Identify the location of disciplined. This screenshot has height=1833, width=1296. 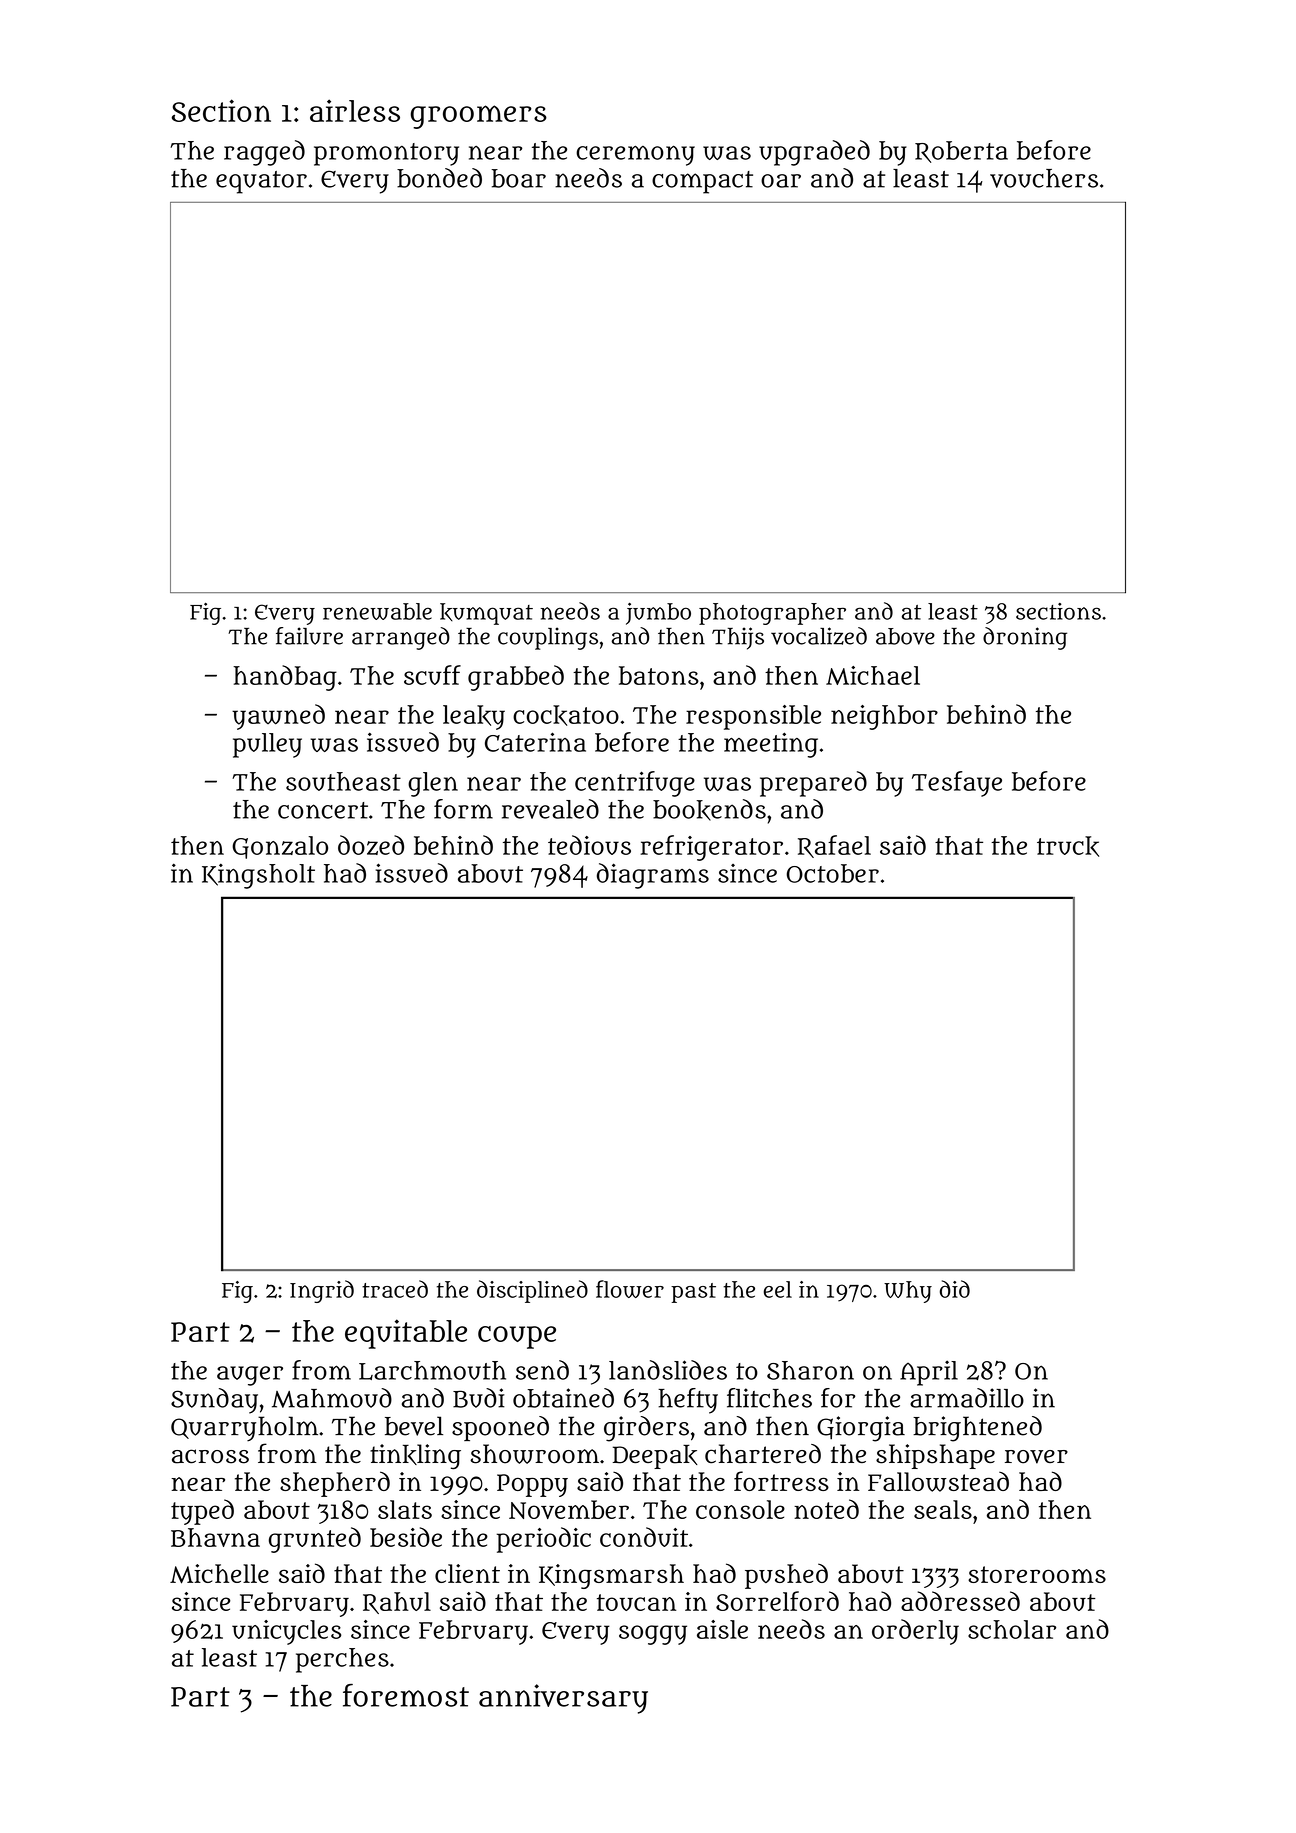
(532, 1291).
